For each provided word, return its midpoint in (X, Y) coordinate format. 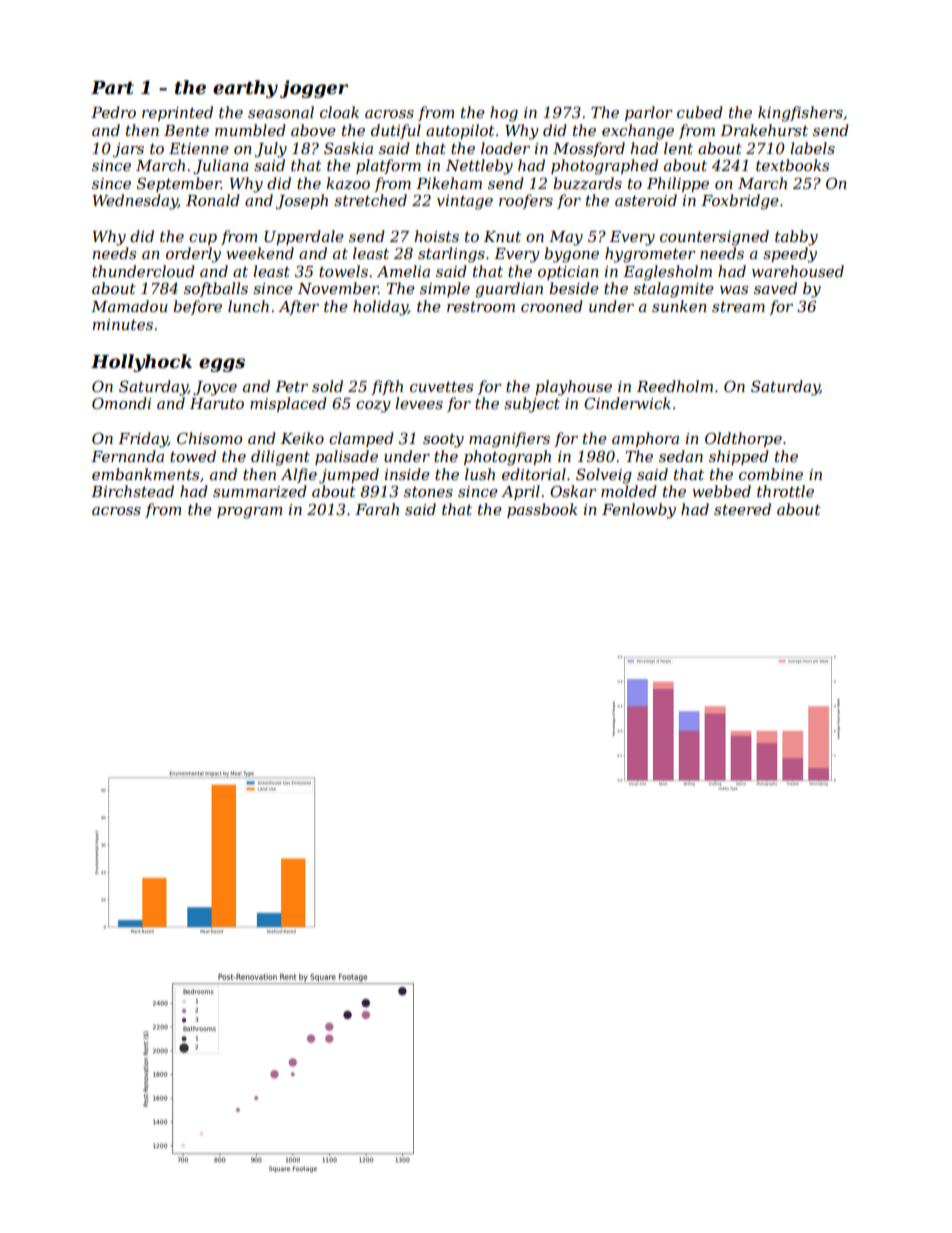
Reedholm (675, 386)
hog (504, 114)
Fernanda (127, 456)
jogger (314, 89)
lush (480, 474)
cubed (700, 112)
